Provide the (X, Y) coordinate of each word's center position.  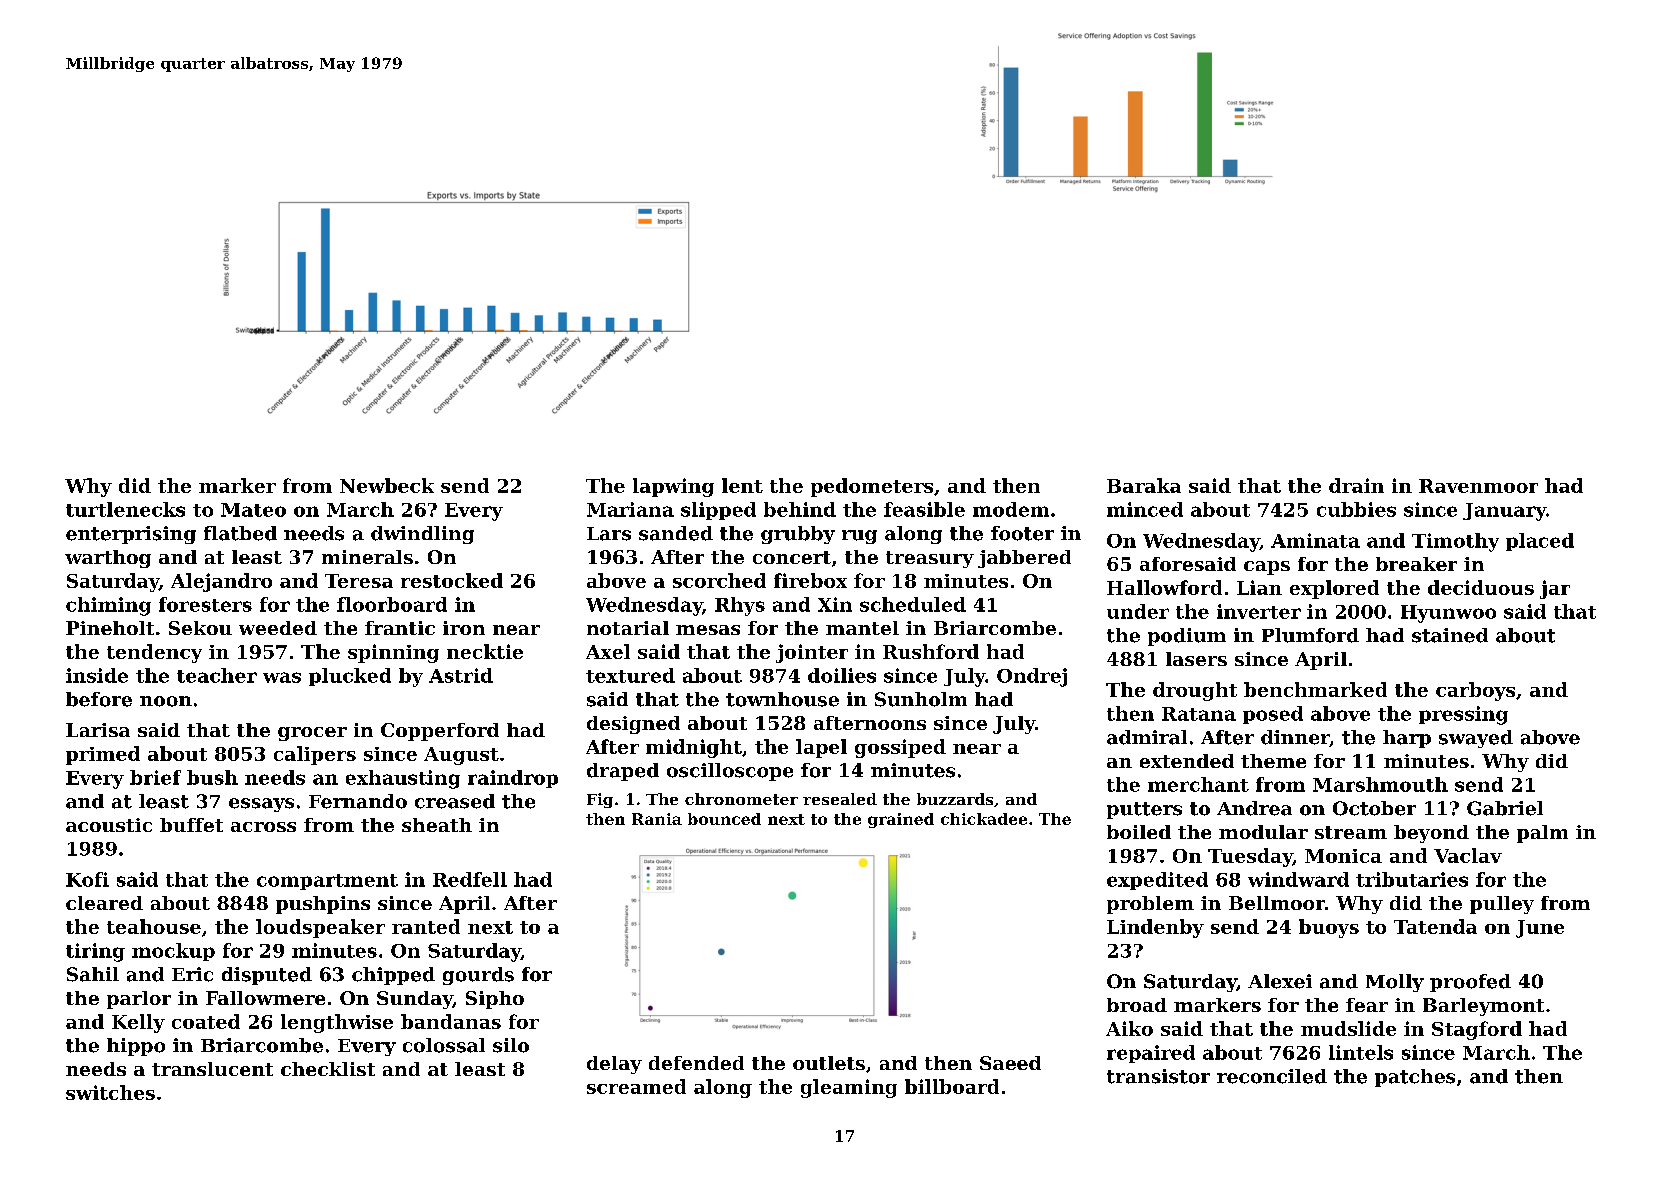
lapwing (673, 487)
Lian (1259, 587)
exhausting (403, 779)
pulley (1502, 905)
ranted (426, 926)
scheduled (913, 604)
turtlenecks (125, 509)
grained (901, 820)
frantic (400, 628)
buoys (1329, 928)
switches (110, 1092)
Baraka (1144, 485)
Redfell (470, 879)
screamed (636, 1086)
